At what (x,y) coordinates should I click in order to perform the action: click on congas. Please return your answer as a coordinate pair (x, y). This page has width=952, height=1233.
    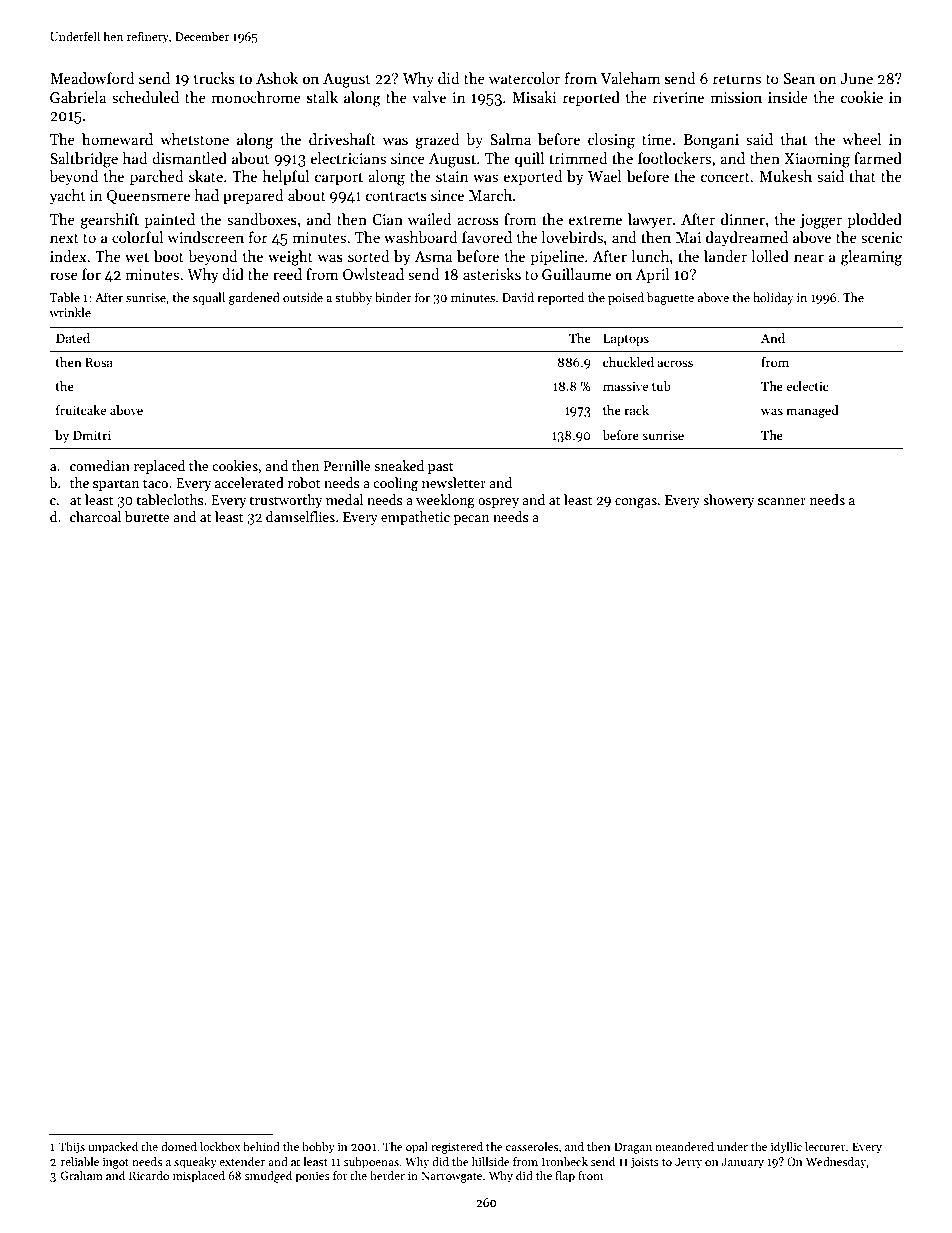
    Looking at the image, I should click on (636, 503).
